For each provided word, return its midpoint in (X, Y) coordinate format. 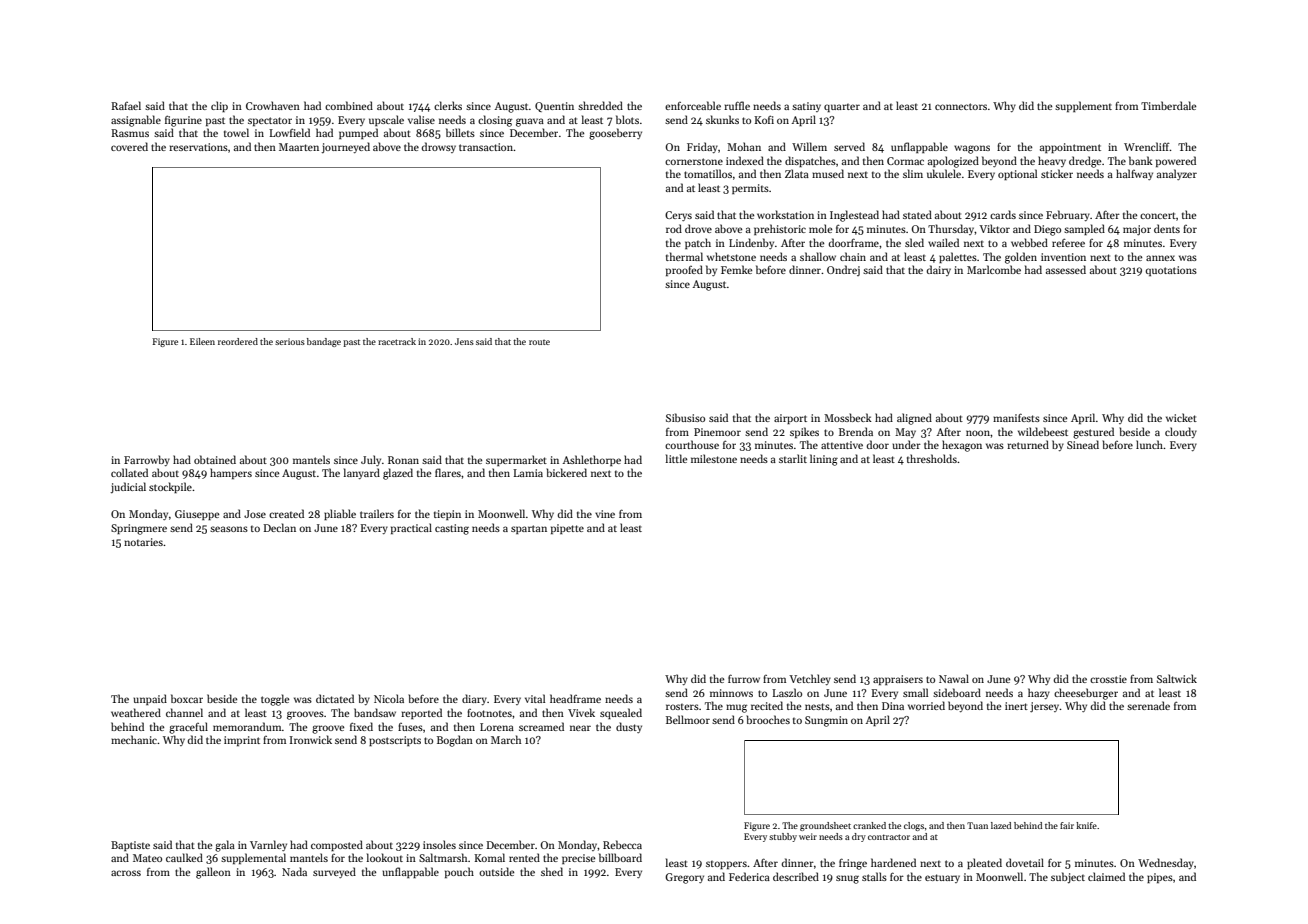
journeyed (345, 148)
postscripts (395, 741)
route (539, 342)
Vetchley (810, 679)
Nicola (389, 698)
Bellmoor (688, 719)
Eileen (202, 341)
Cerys (678, 216)
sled (914, 242)
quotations (1171, 271)
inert (1016, 706)
